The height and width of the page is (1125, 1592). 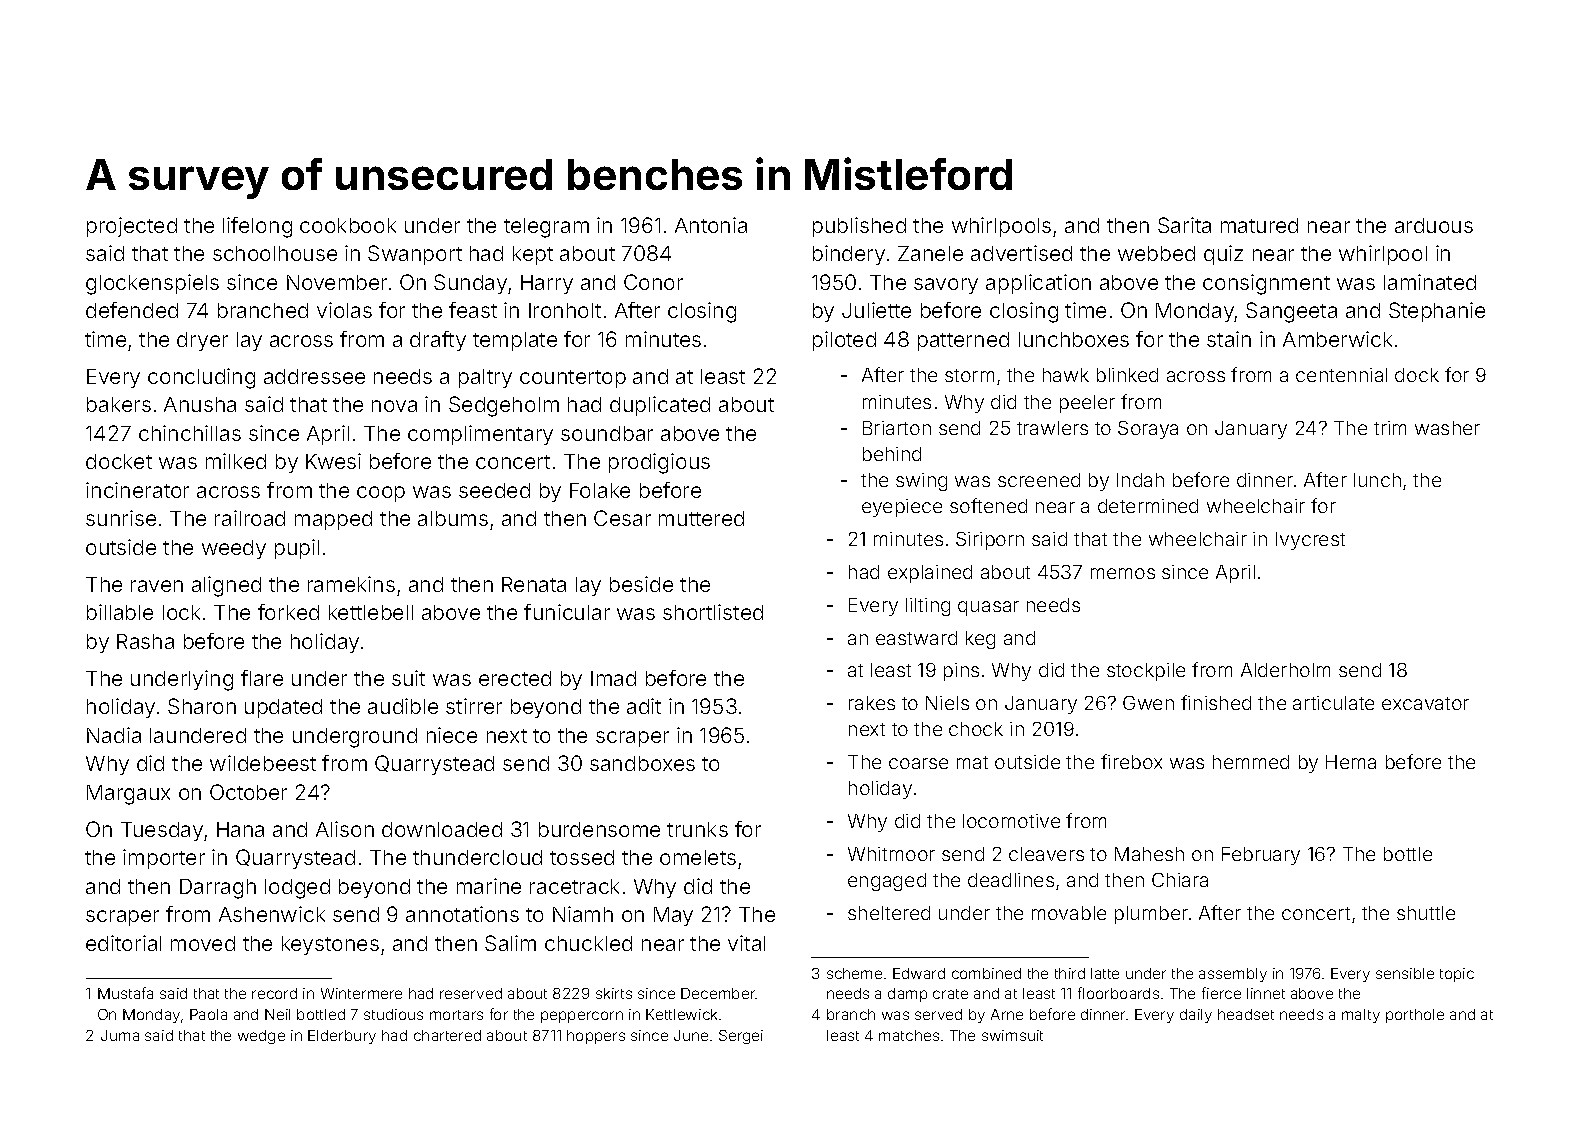 What do you see at coordinates (1233, 975) in the page?
I see `assembly` at bounding box center [1233, 975].
